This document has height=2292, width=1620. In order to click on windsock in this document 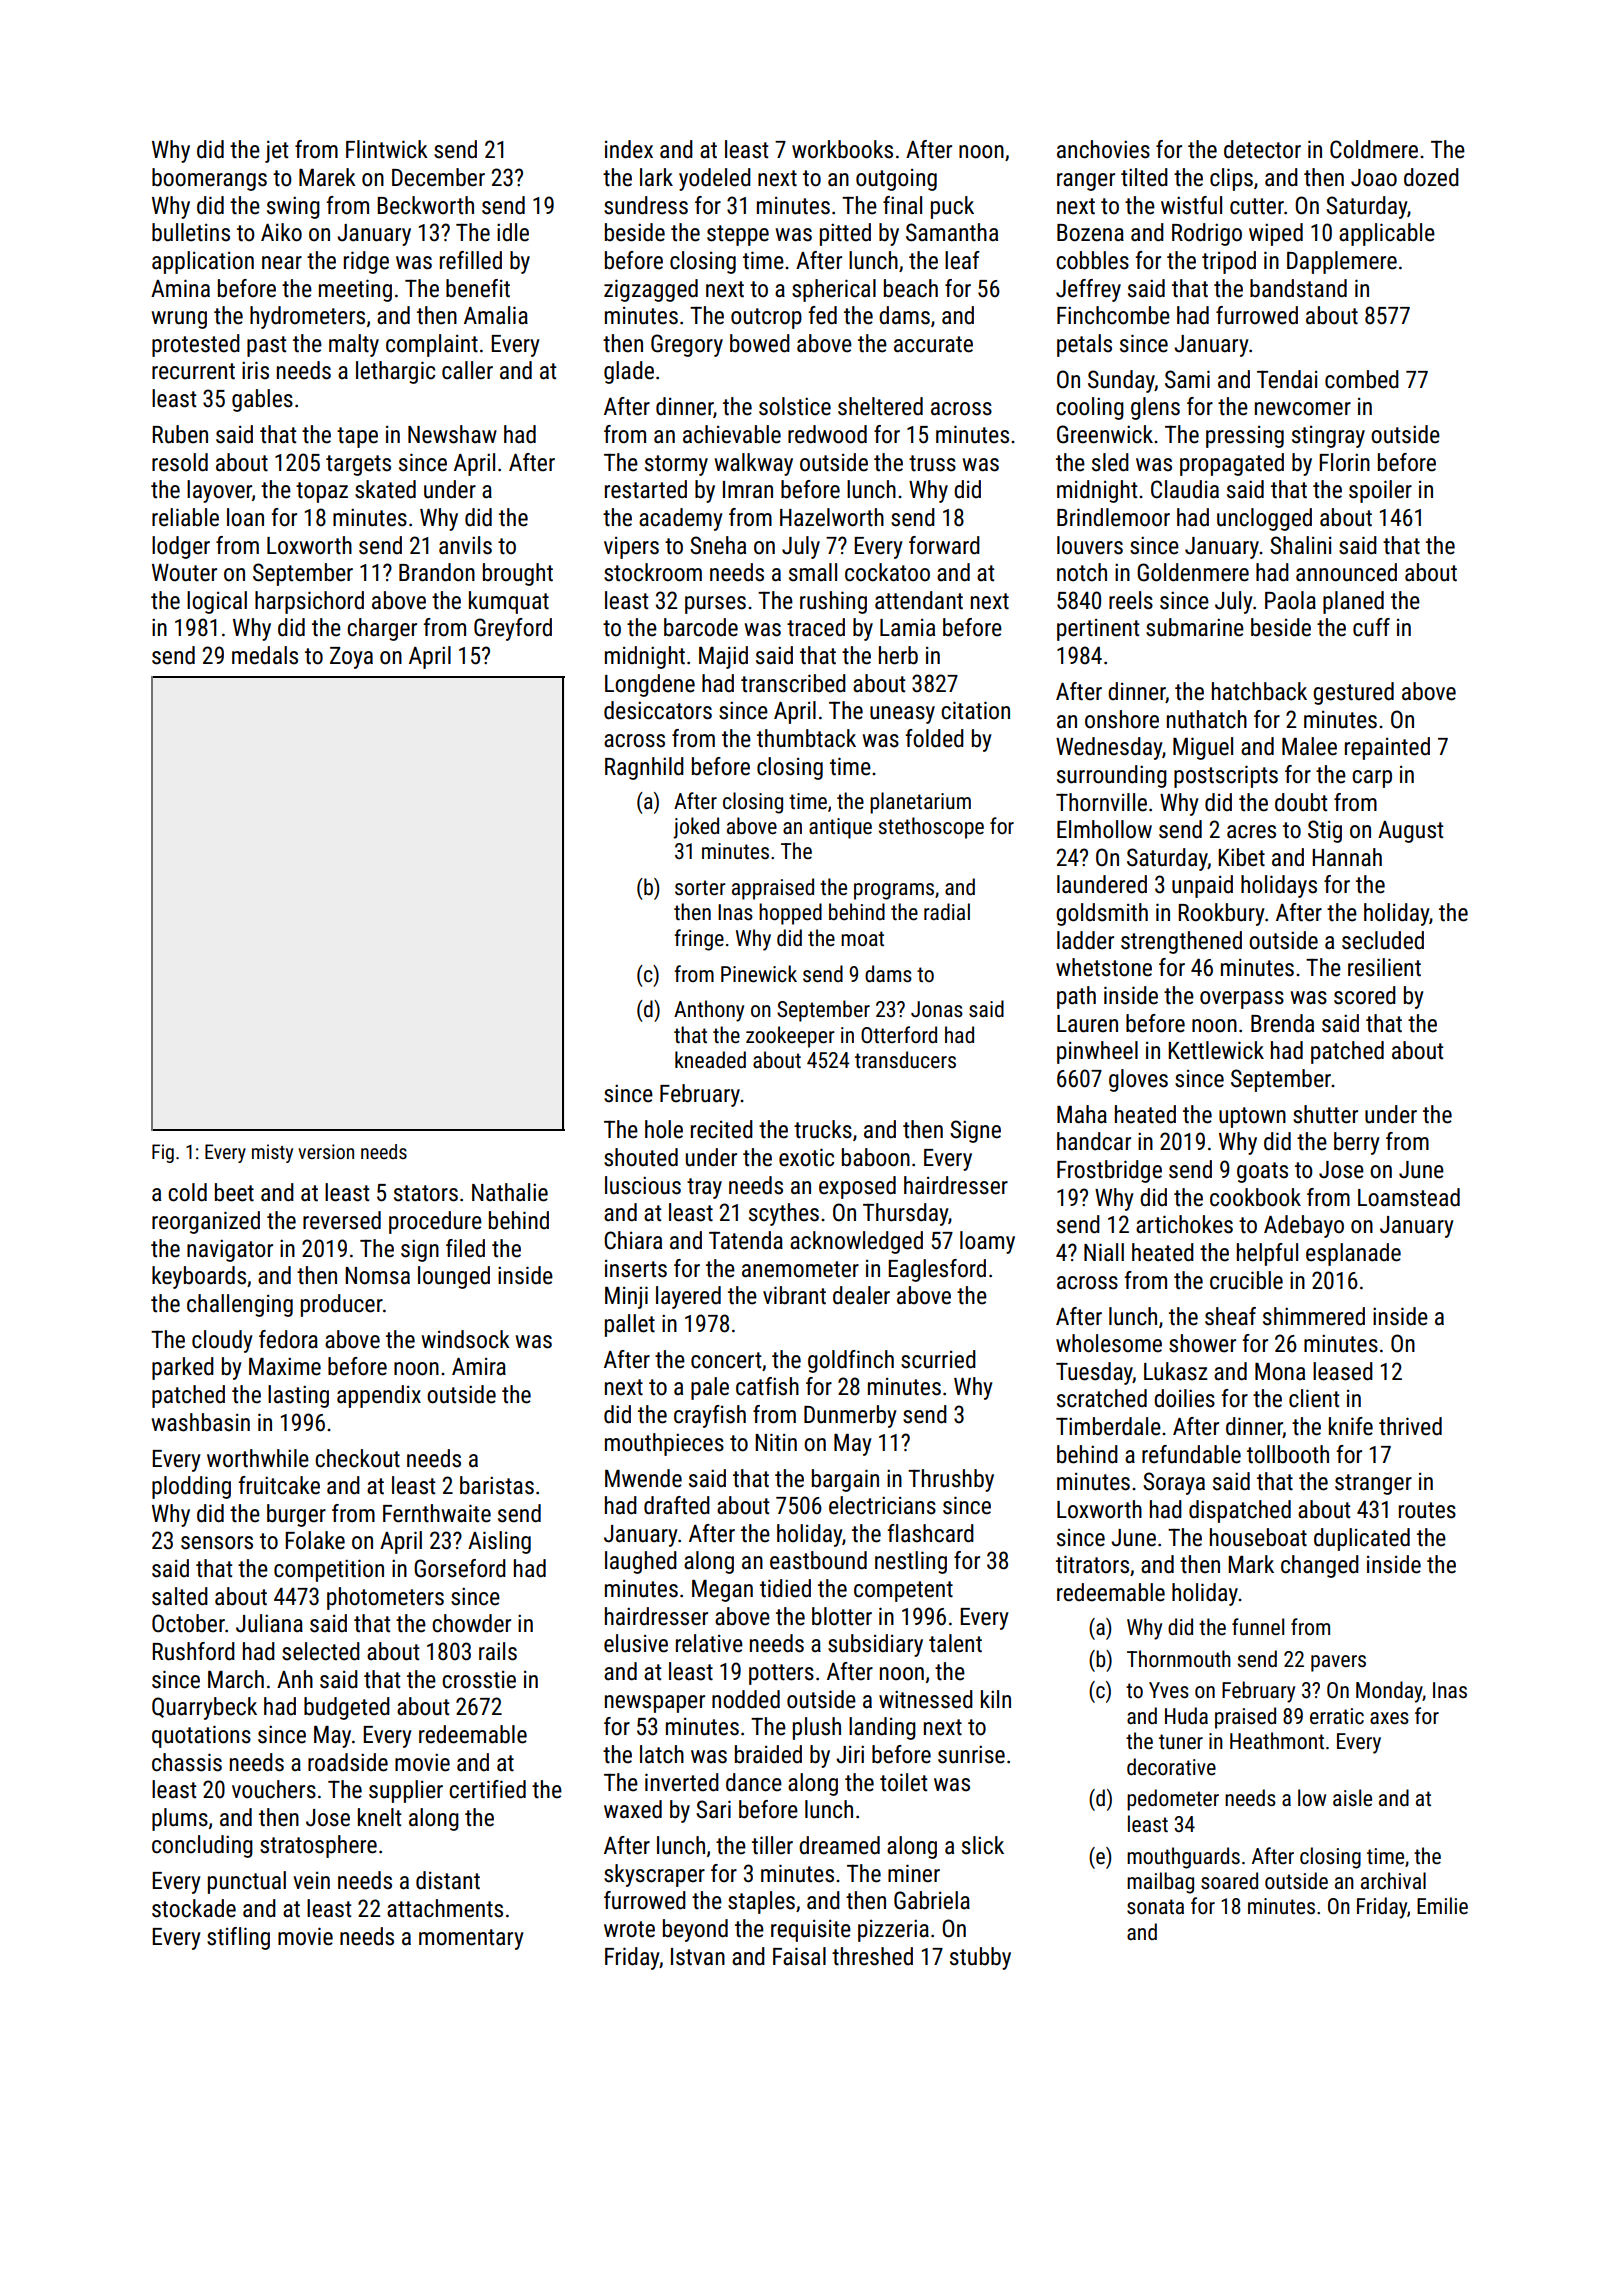, I will do `click(465, 1339)`.
